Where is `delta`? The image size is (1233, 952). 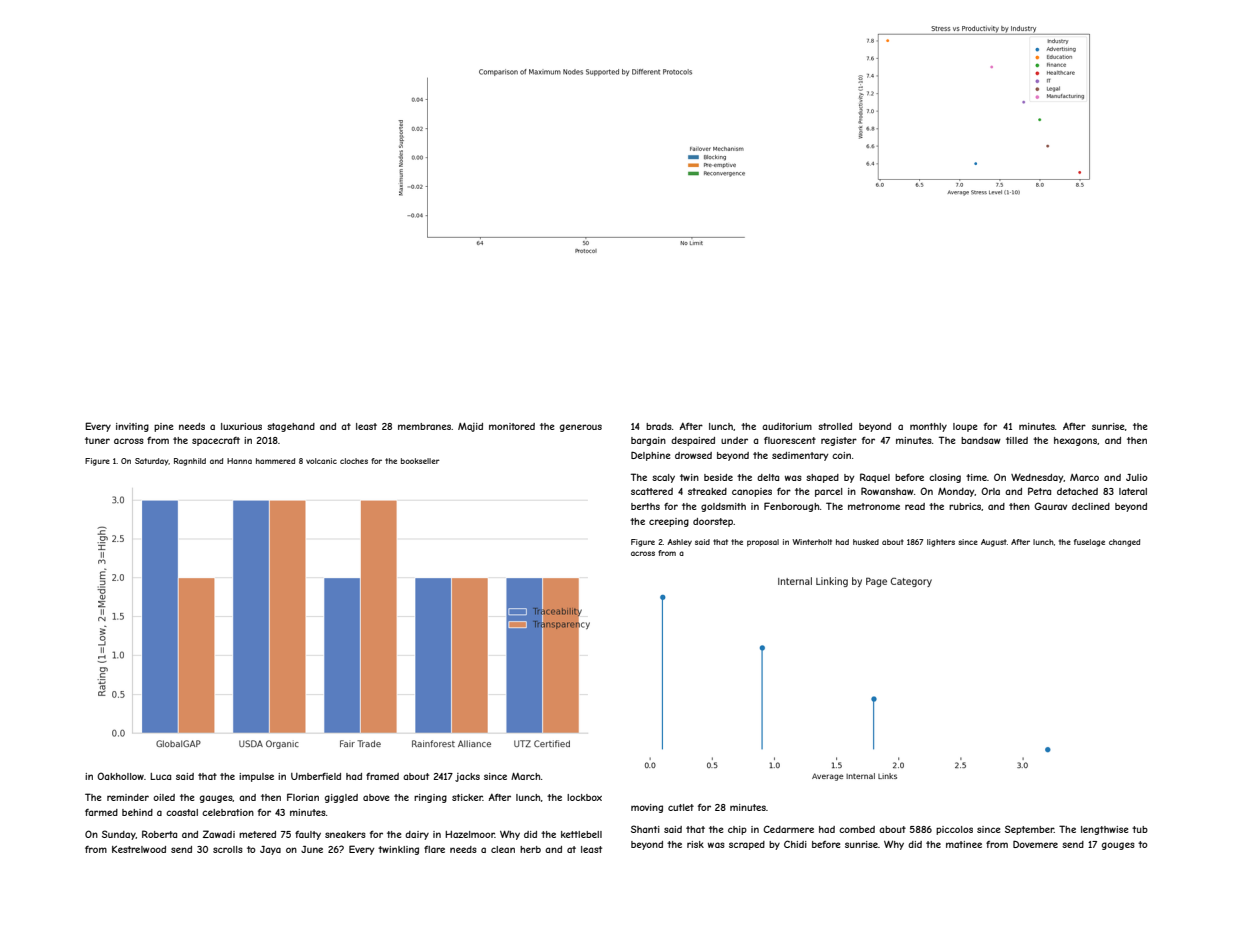 delta is located at coordinates (768, 477).
